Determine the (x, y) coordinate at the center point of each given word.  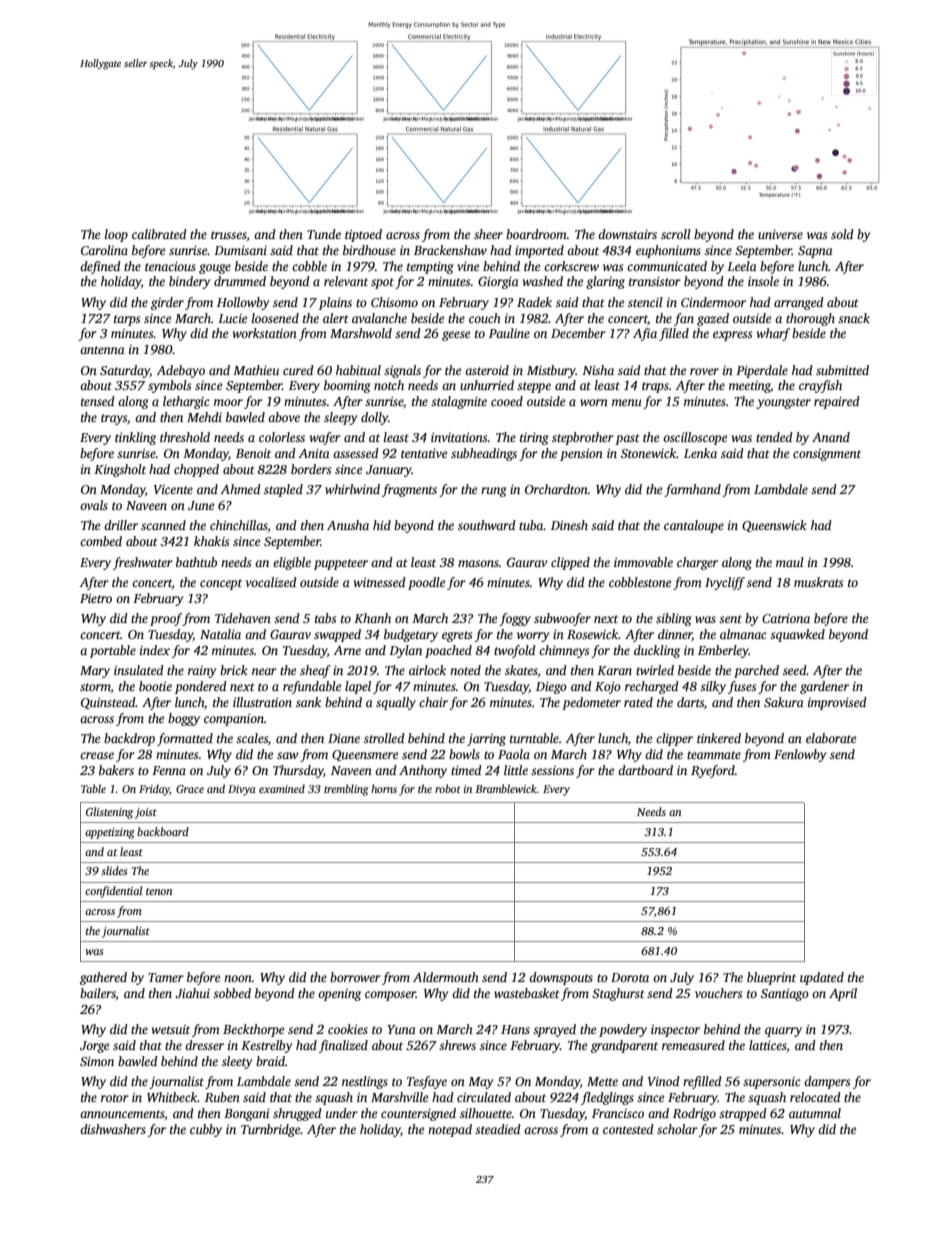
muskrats (818, 582)
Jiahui (192, 993)
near (264, 671)
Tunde (324, 234)
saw (288, 755)
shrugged (297, 1114)
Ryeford (713, 771)
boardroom (536, 234)
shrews (457, 1045)
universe (780, 234)
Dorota (630, 977)
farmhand (692, 490)
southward (487, 525)
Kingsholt (120, 470)
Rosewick (593, 634)
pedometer (591, 703)
